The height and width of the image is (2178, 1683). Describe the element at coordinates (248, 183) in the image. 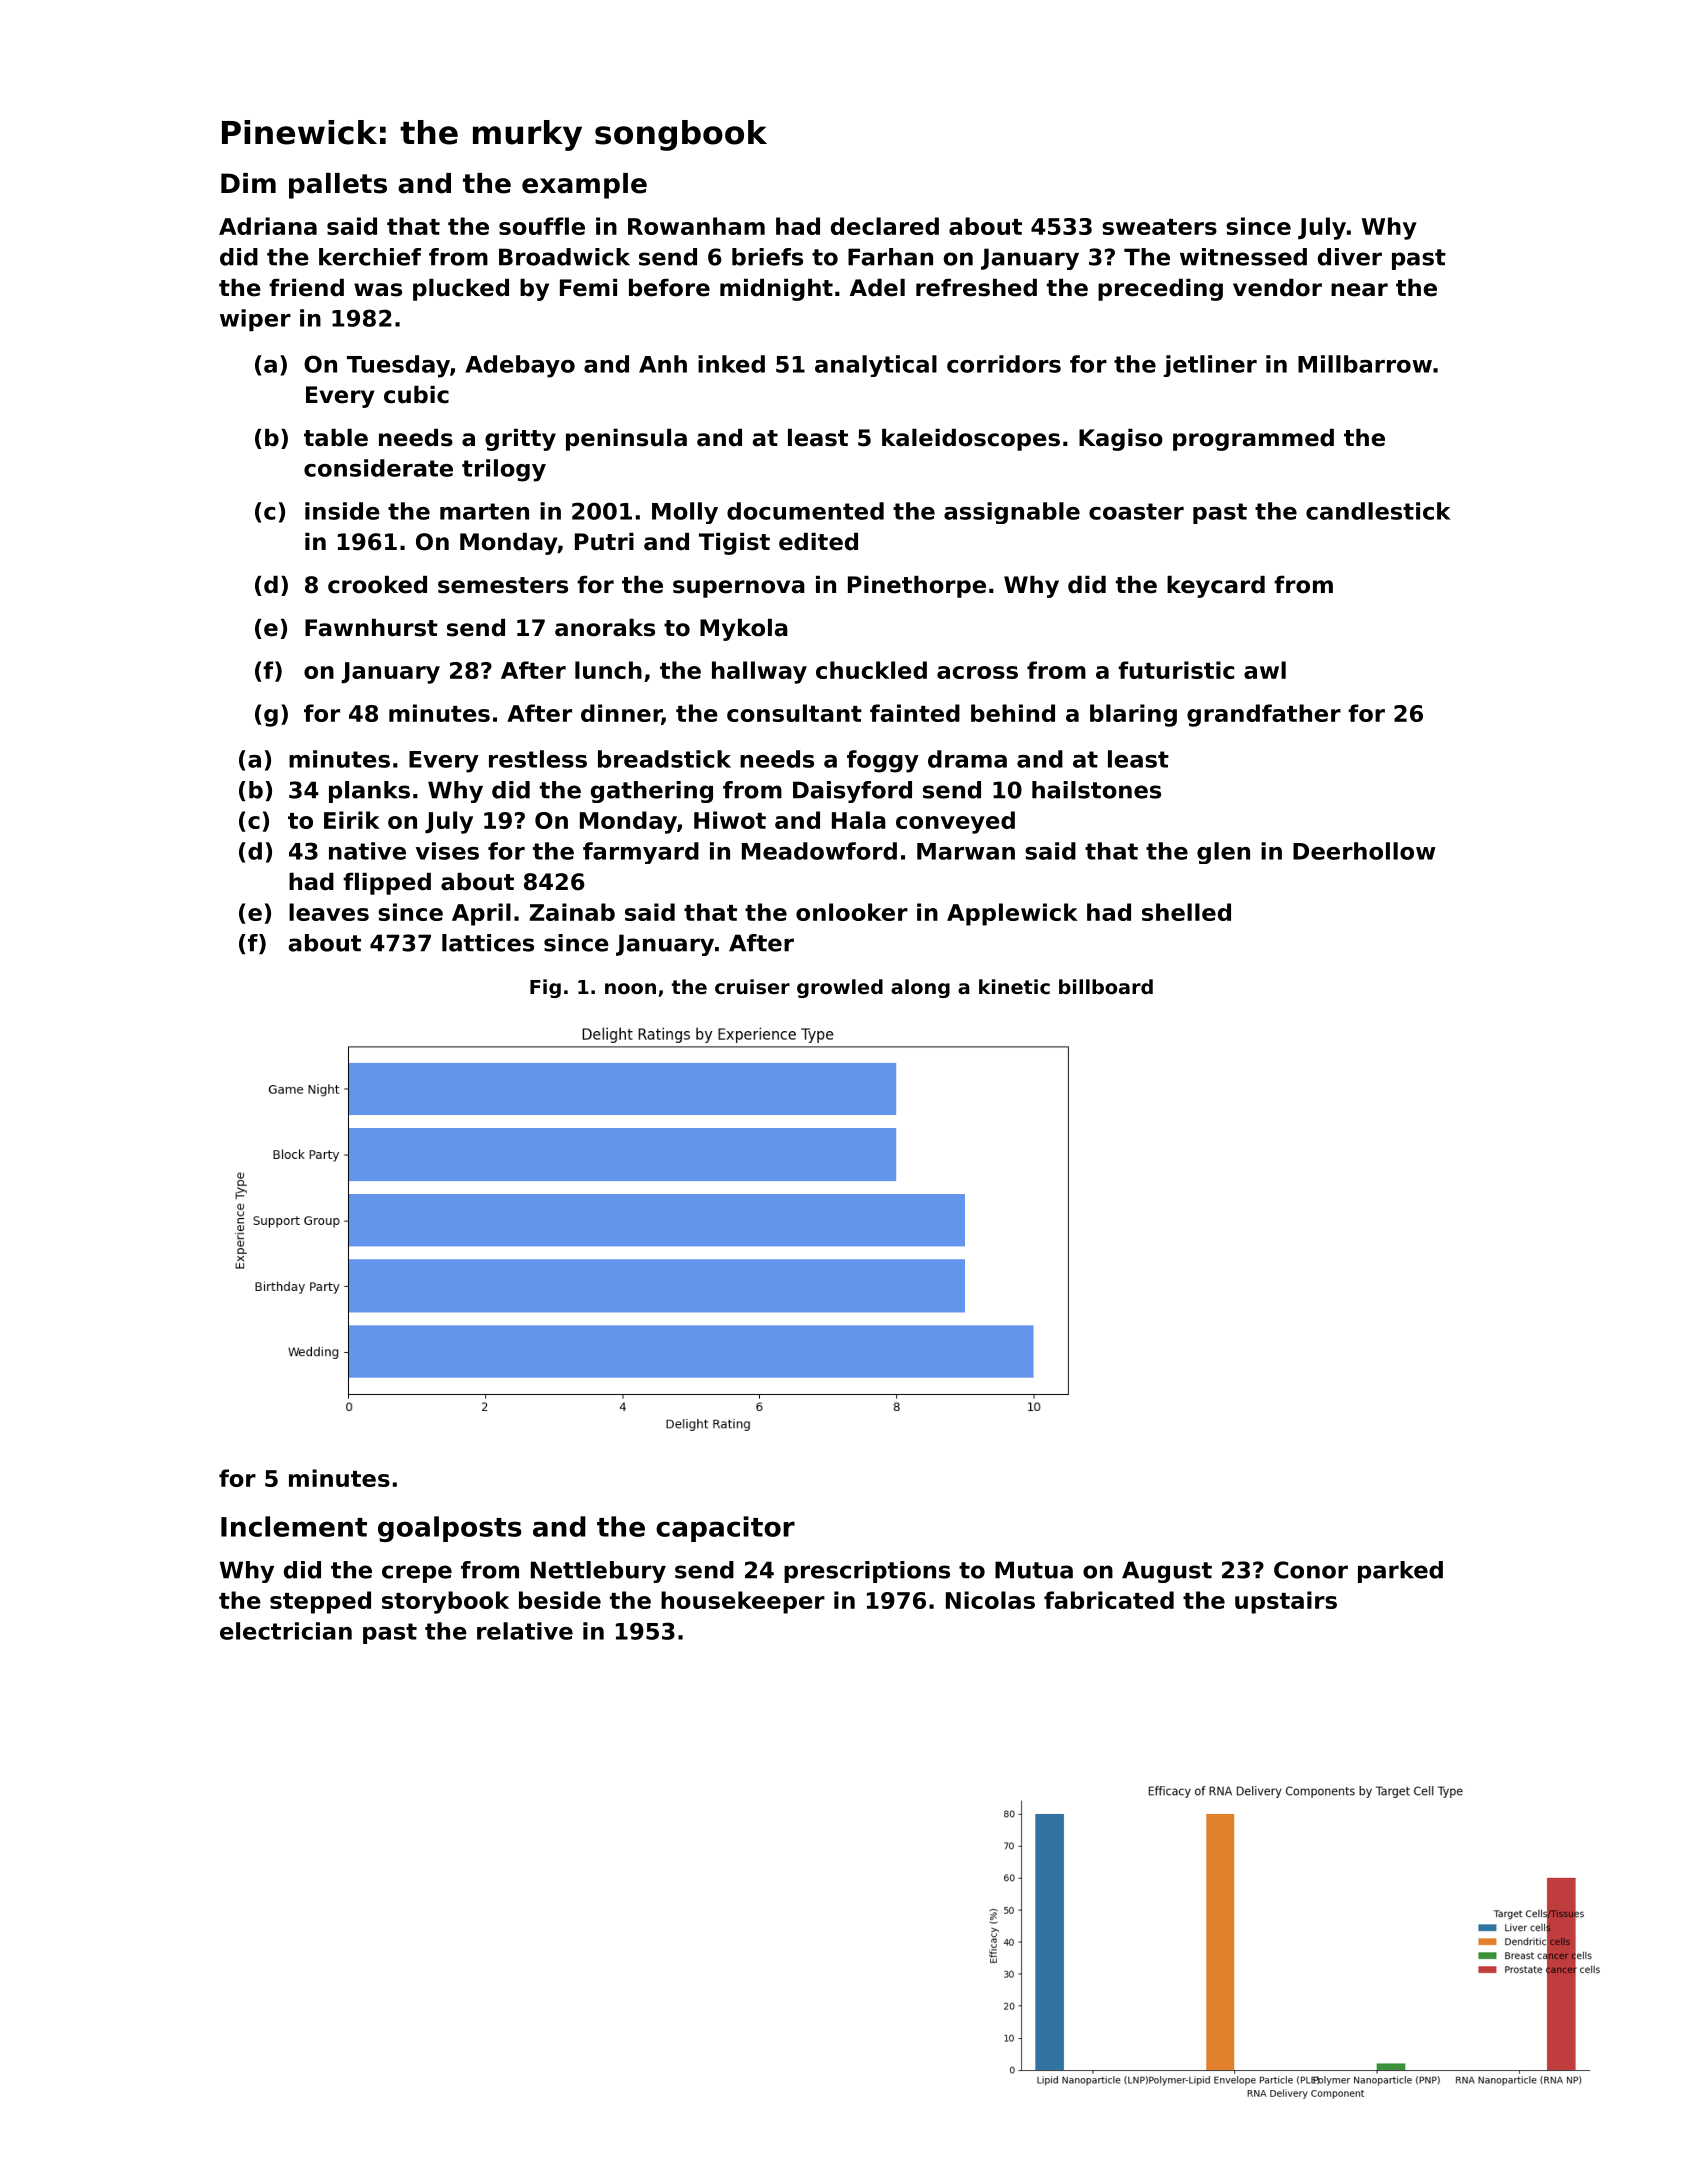

I see `Dim` at that location.
